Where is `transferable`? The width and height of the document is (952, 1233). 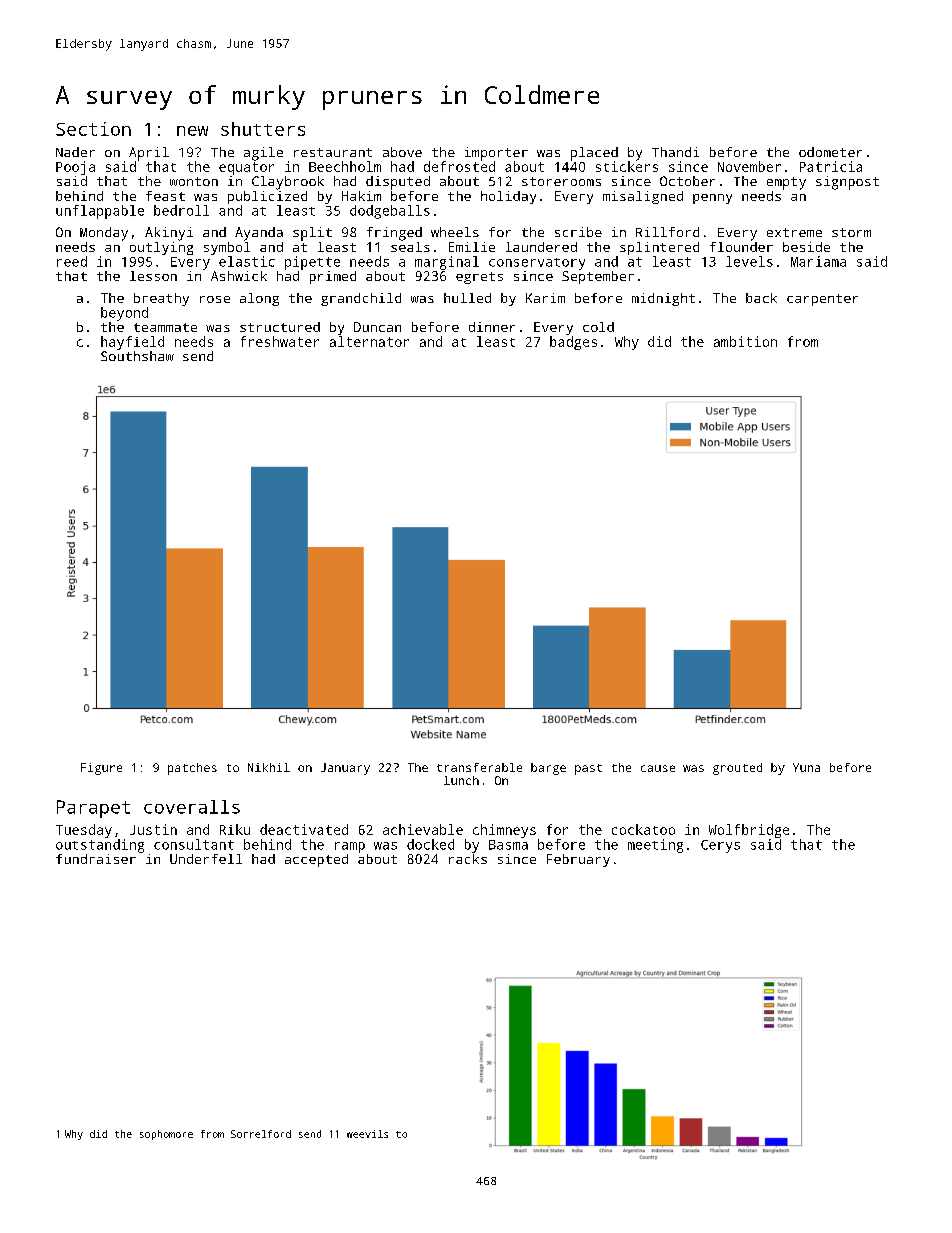 transferable is located at coordinates (479, 767).
